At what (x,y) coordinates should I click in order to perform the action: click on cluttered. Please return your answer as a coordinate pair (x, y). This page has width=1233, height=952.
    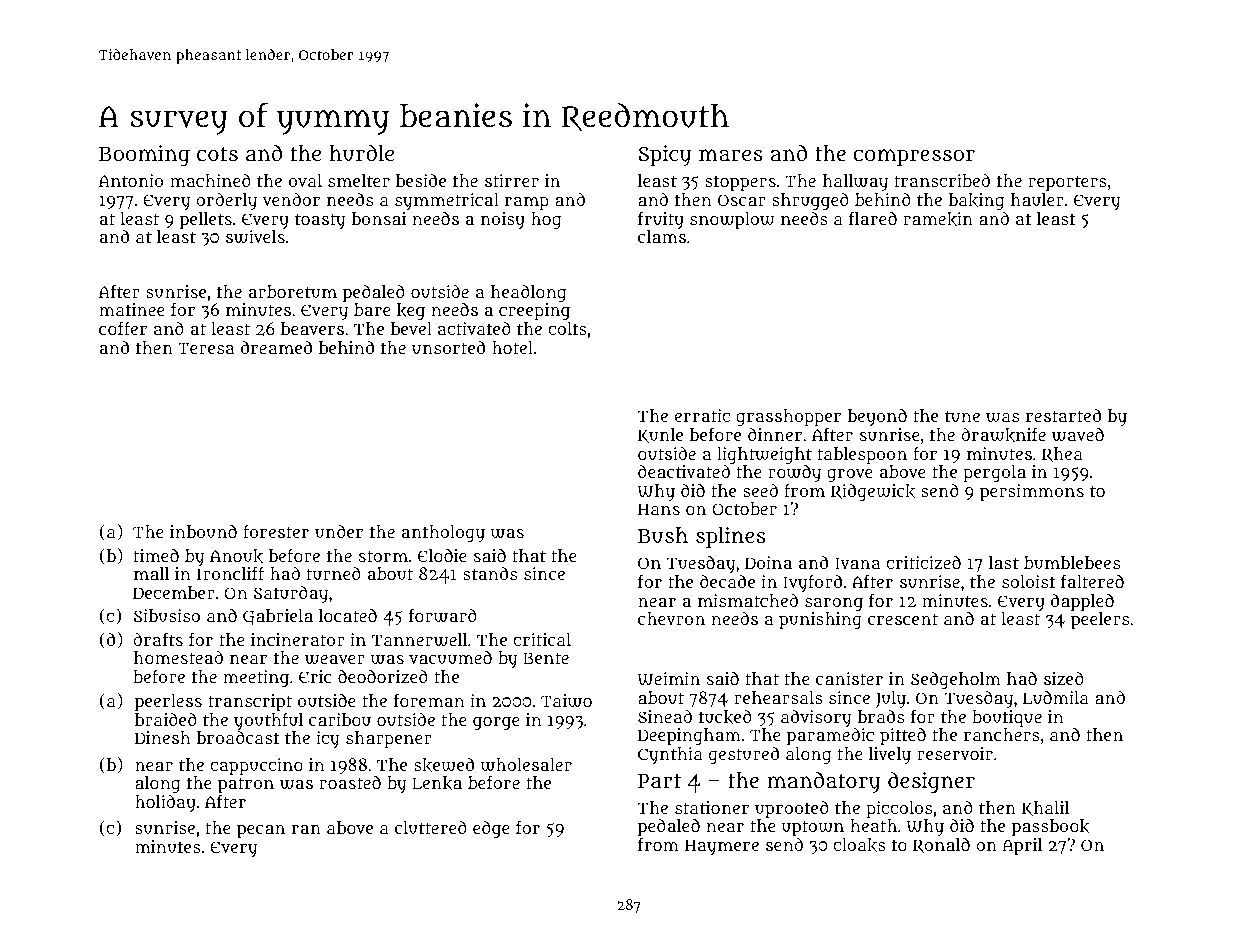
    Looking at the image, I should click on (431, 827).
